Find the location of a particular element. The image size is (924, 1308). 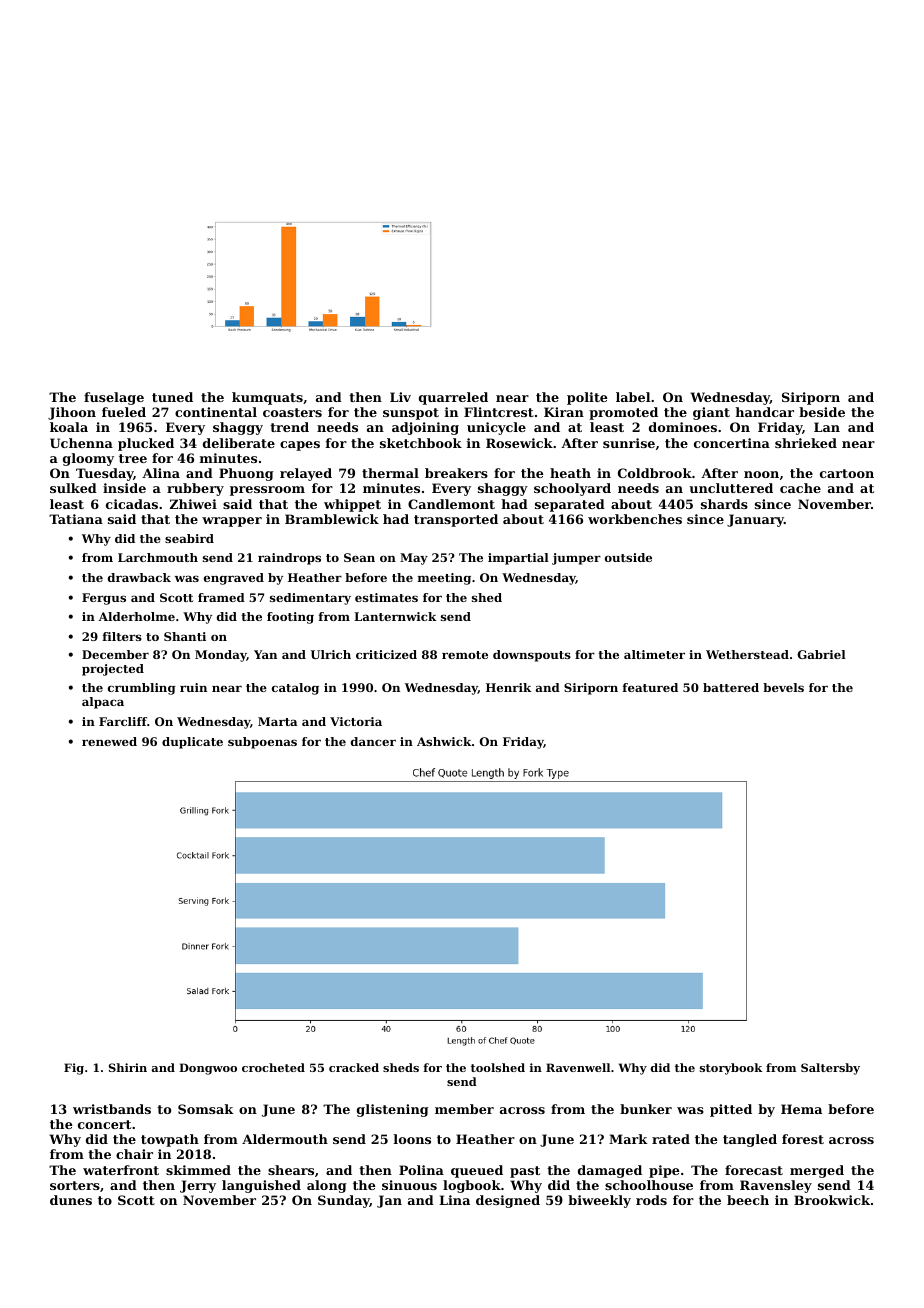

glistening is located at coordinates (393, 1110).
